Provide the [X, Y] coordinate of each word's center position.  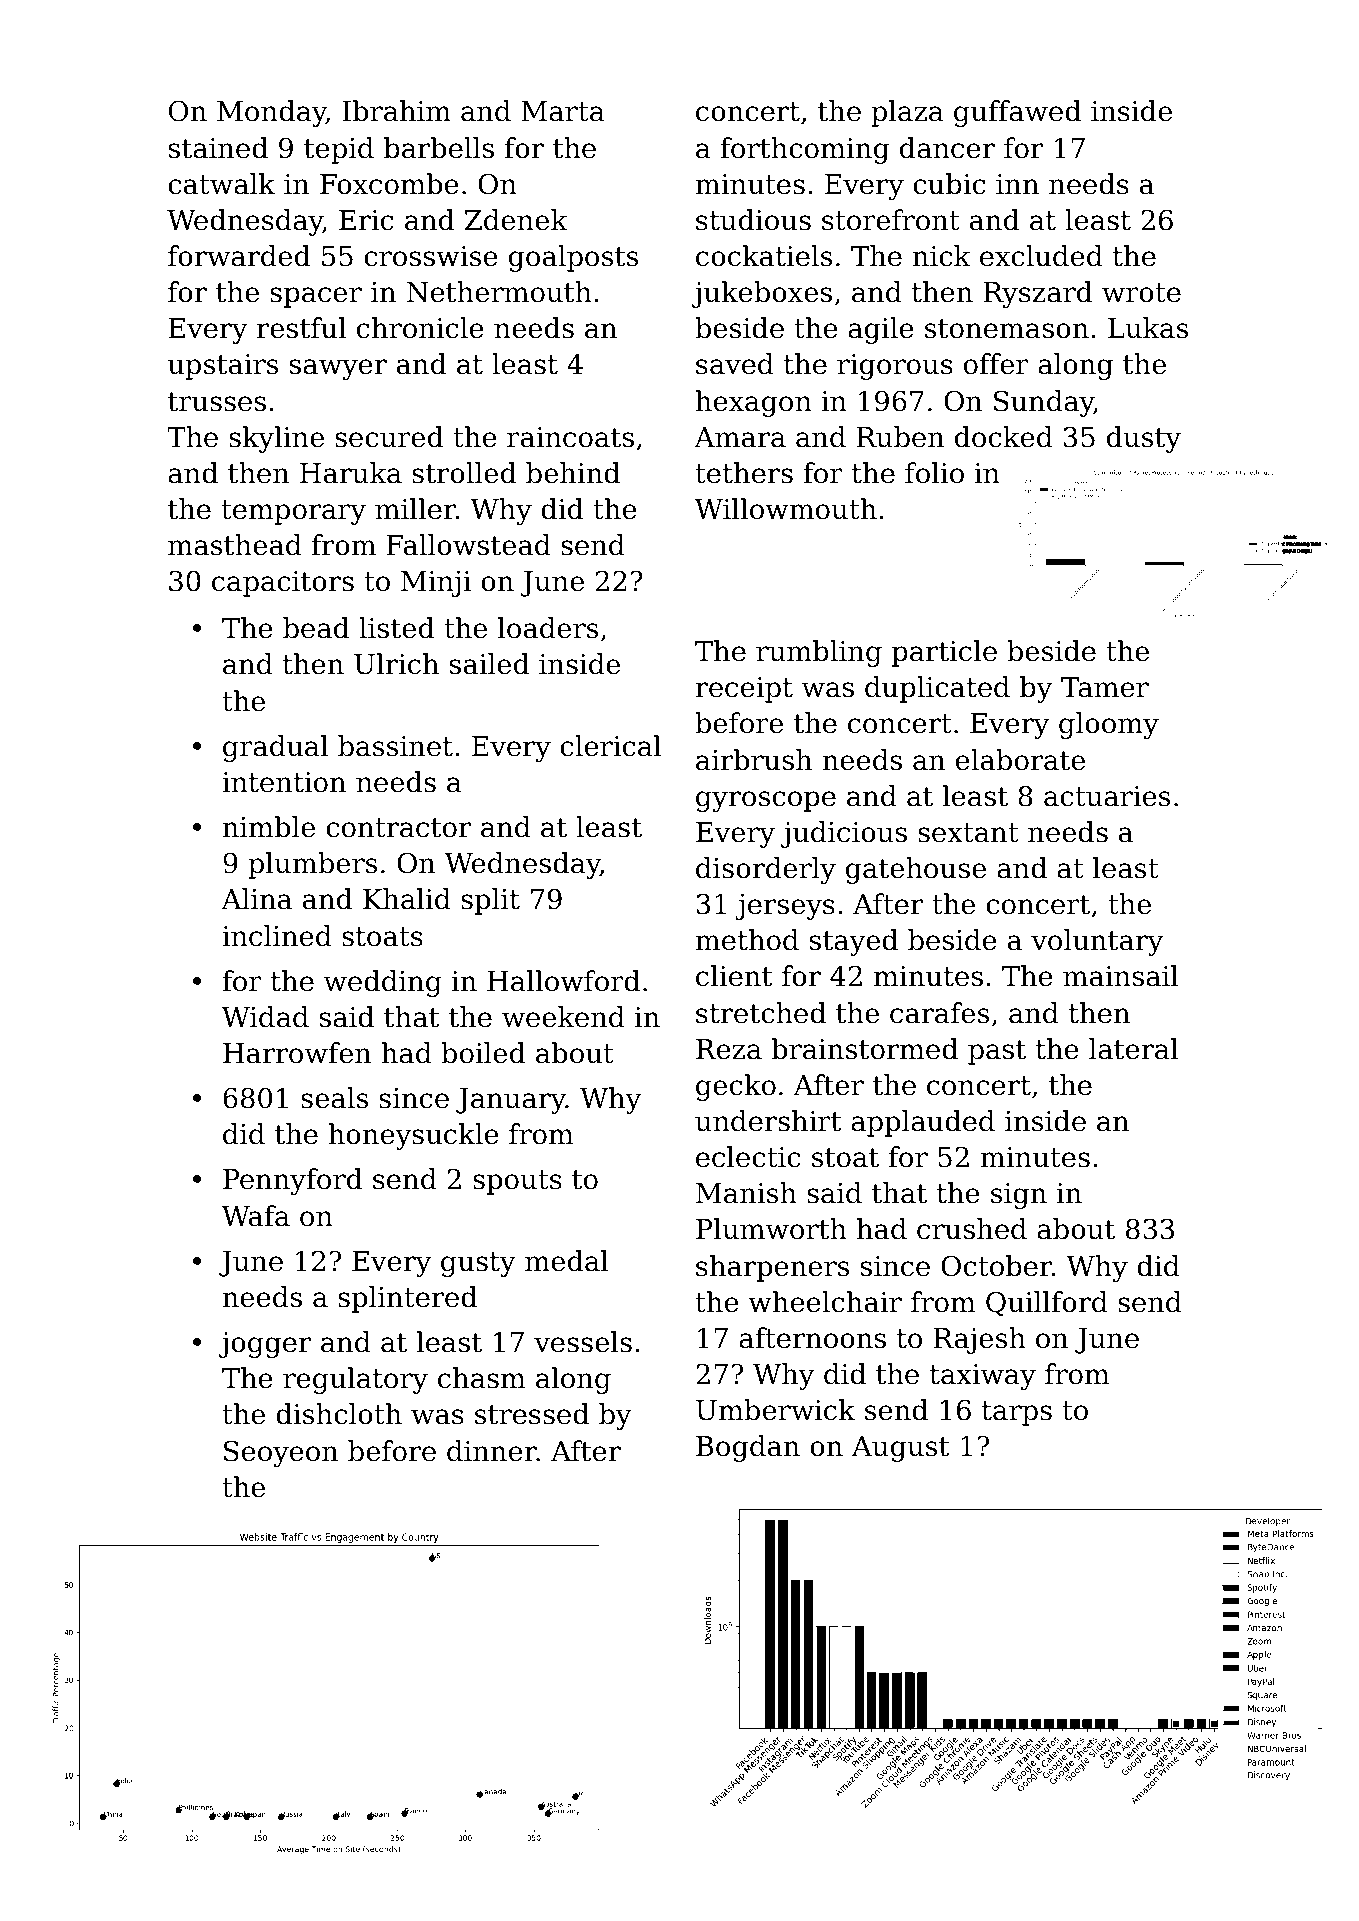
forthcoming [804, 150]
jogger [265, 1345]
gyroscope [766, 801]
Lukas [1148, 328]
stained [218, 148]
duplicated [937, 689]
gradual [275, 748]
